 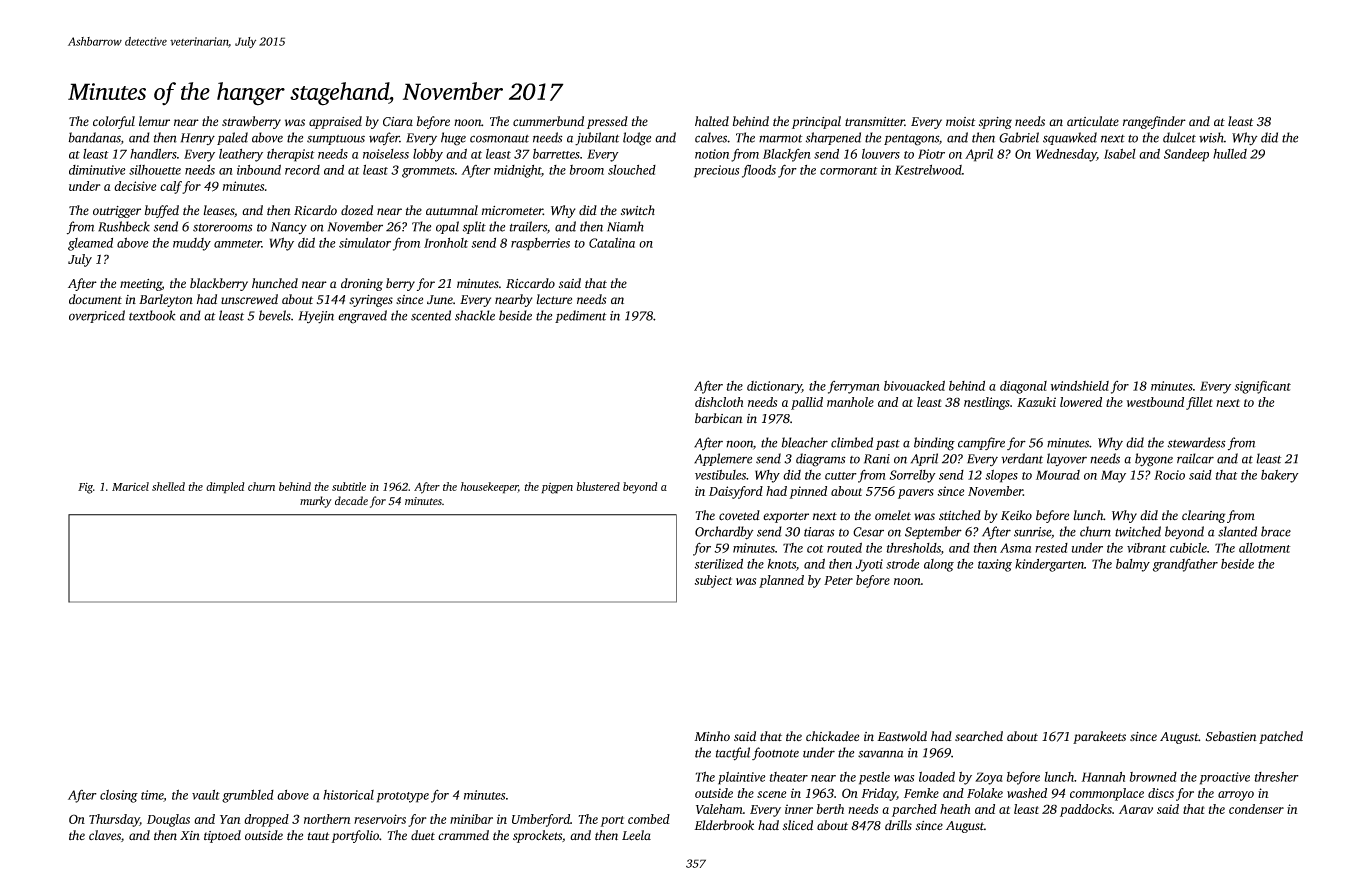 I want to click on sharpened, so click(x=833, y=138).
